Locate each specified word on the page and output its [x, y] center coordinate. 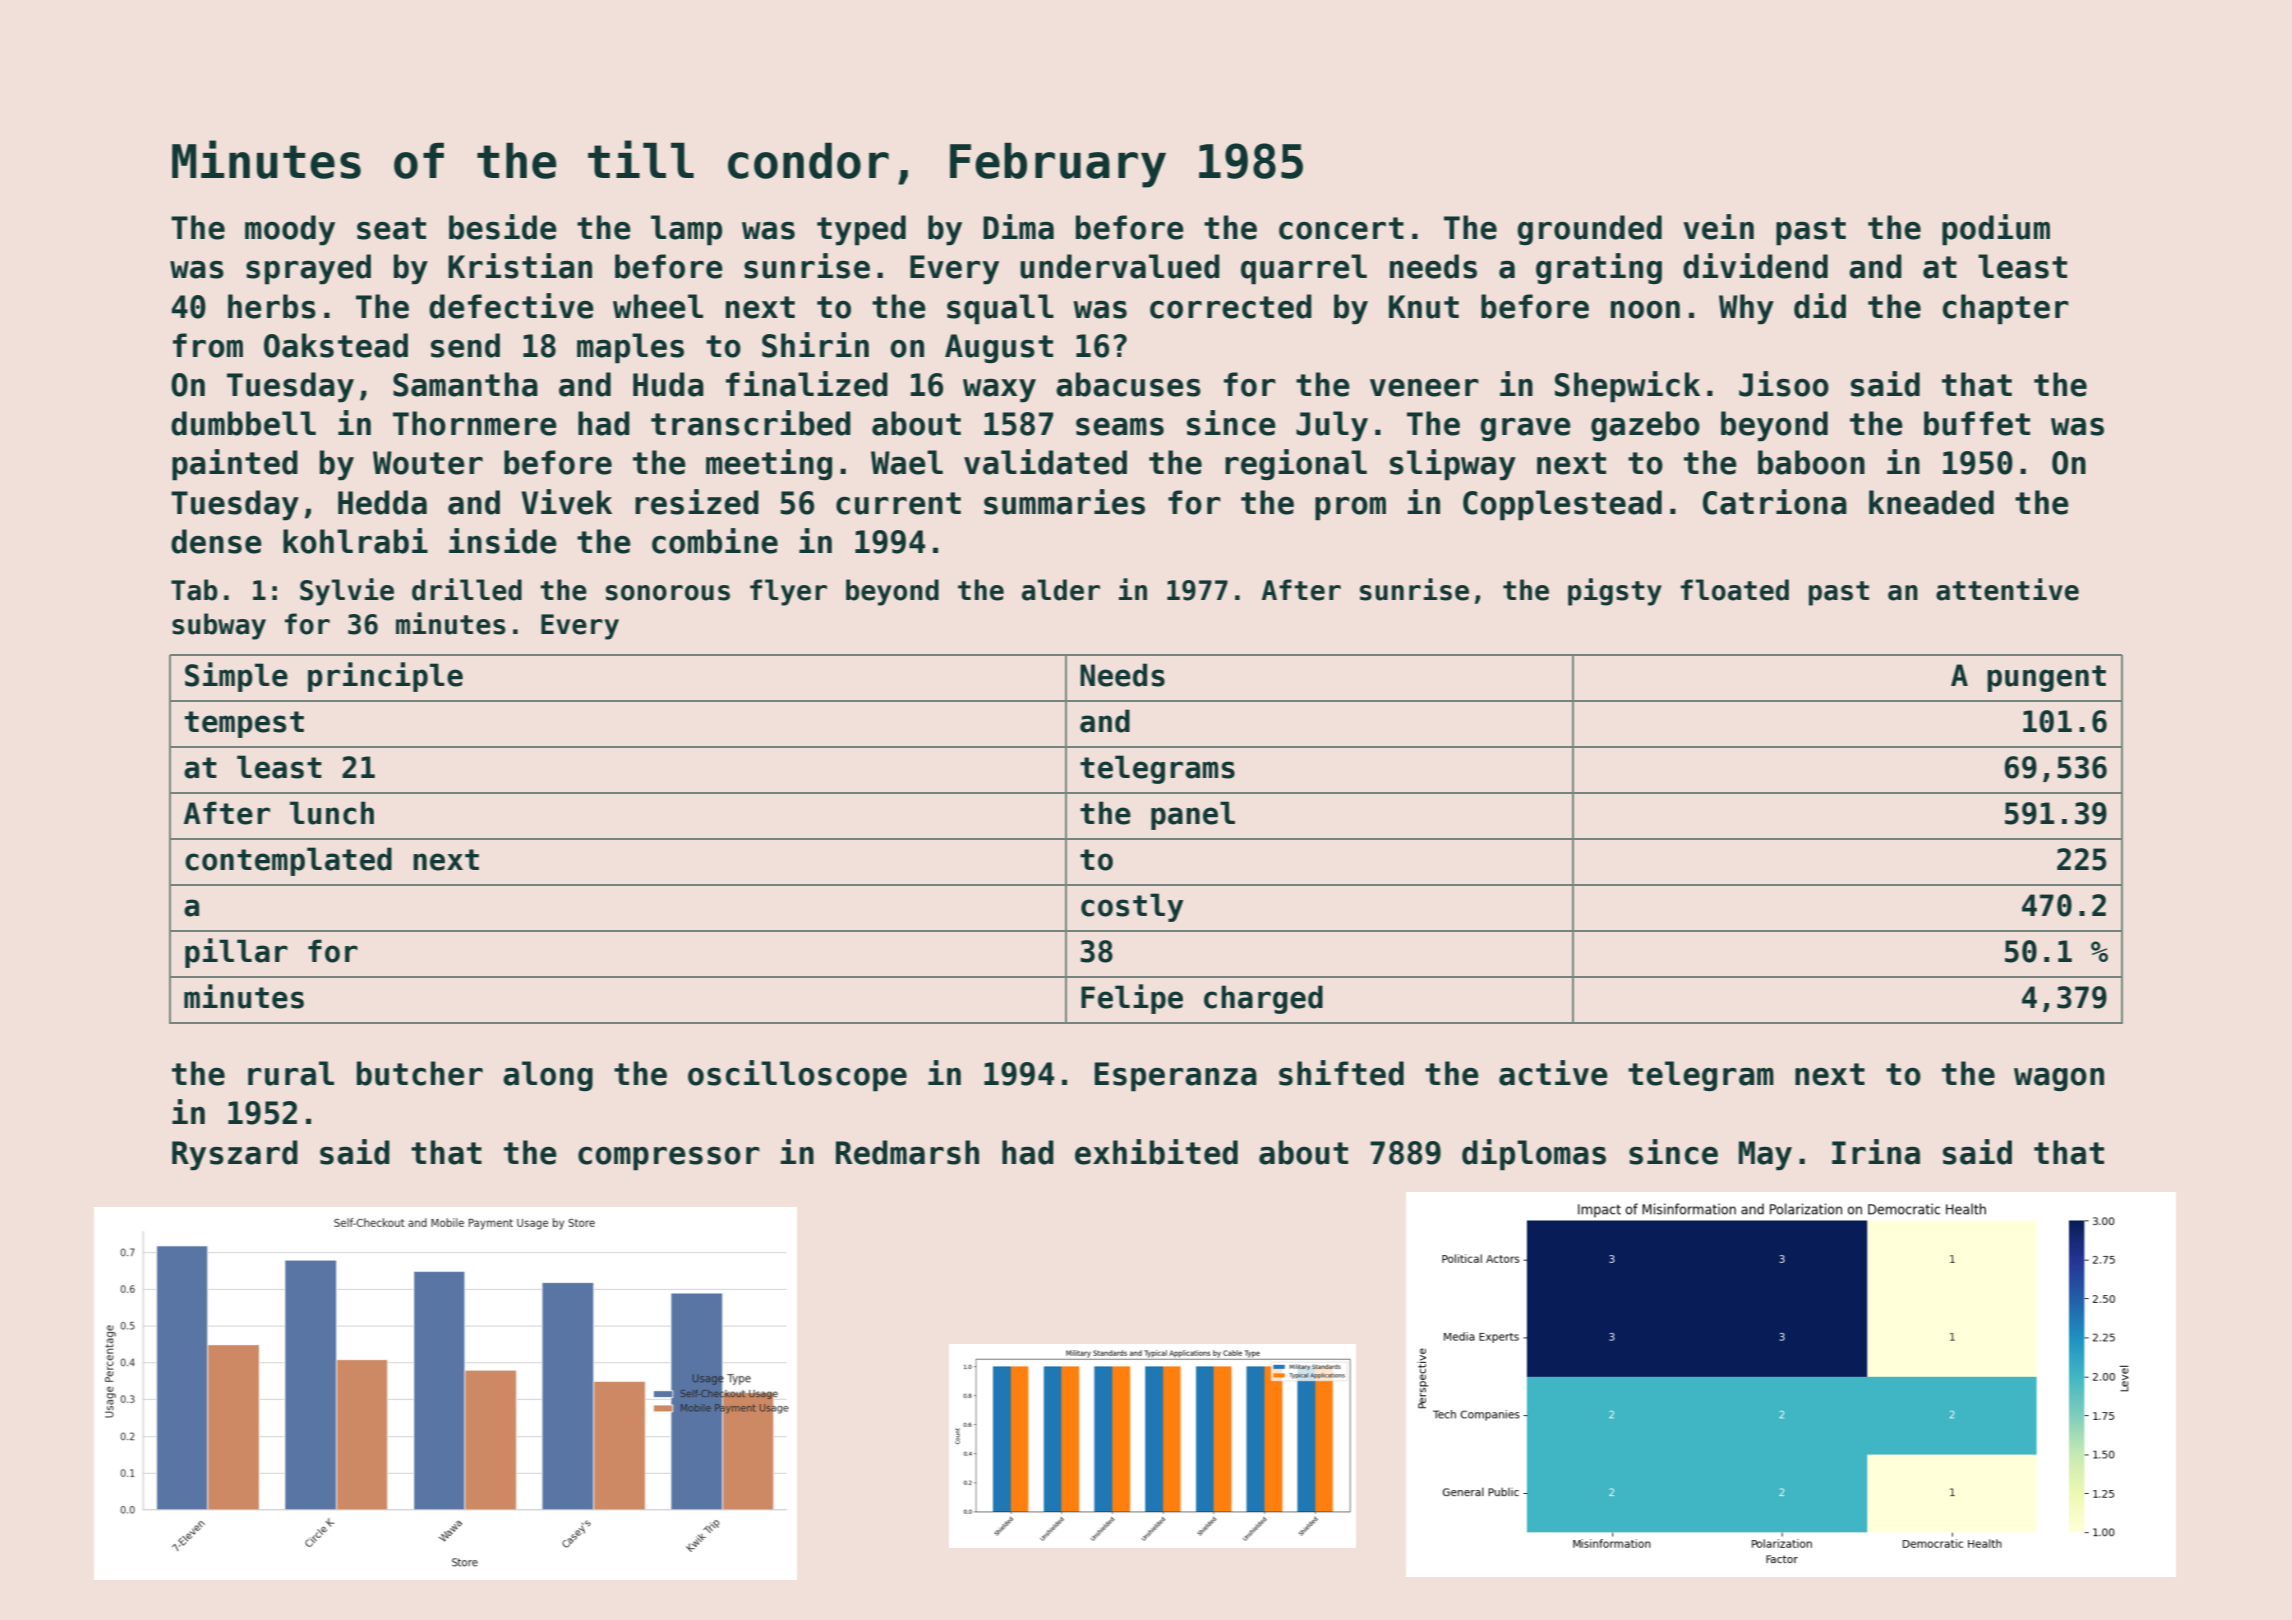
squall [1000, 309]
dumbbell [243, 423]
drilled [467, 589]
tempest [244, 724]
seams [1120, 427]
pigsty [1615, 592]
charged [1263, 999]
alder [1061, 590]
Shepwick [1627, 387]
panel [1193, 815]
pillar [236, 953]
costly [1132, 907]
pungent [2046, 678]
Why [1746, 309]
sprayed [308, 269]
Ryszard [235, 1155]
